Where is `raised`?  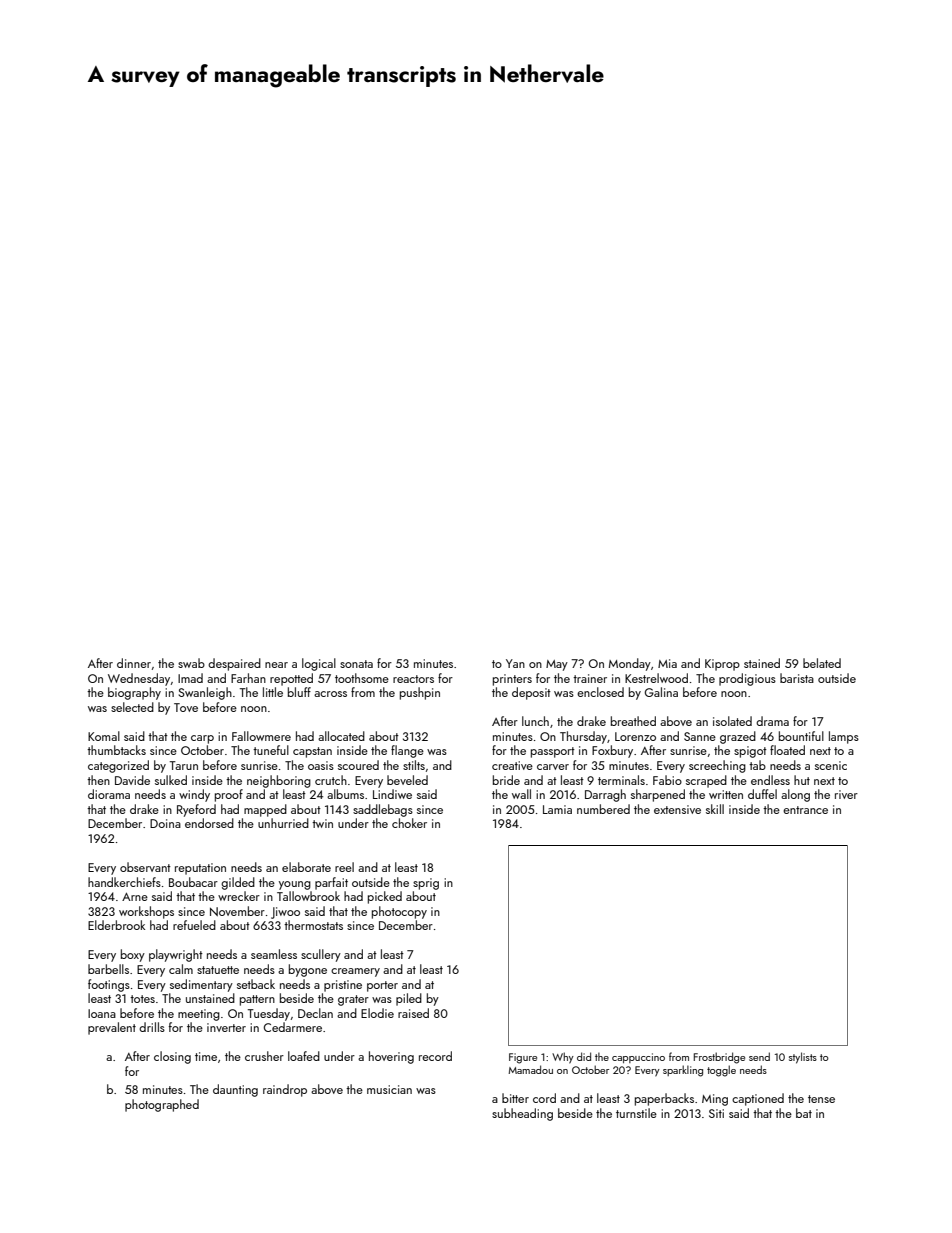 raised is located at coordinates (413, 1013).
